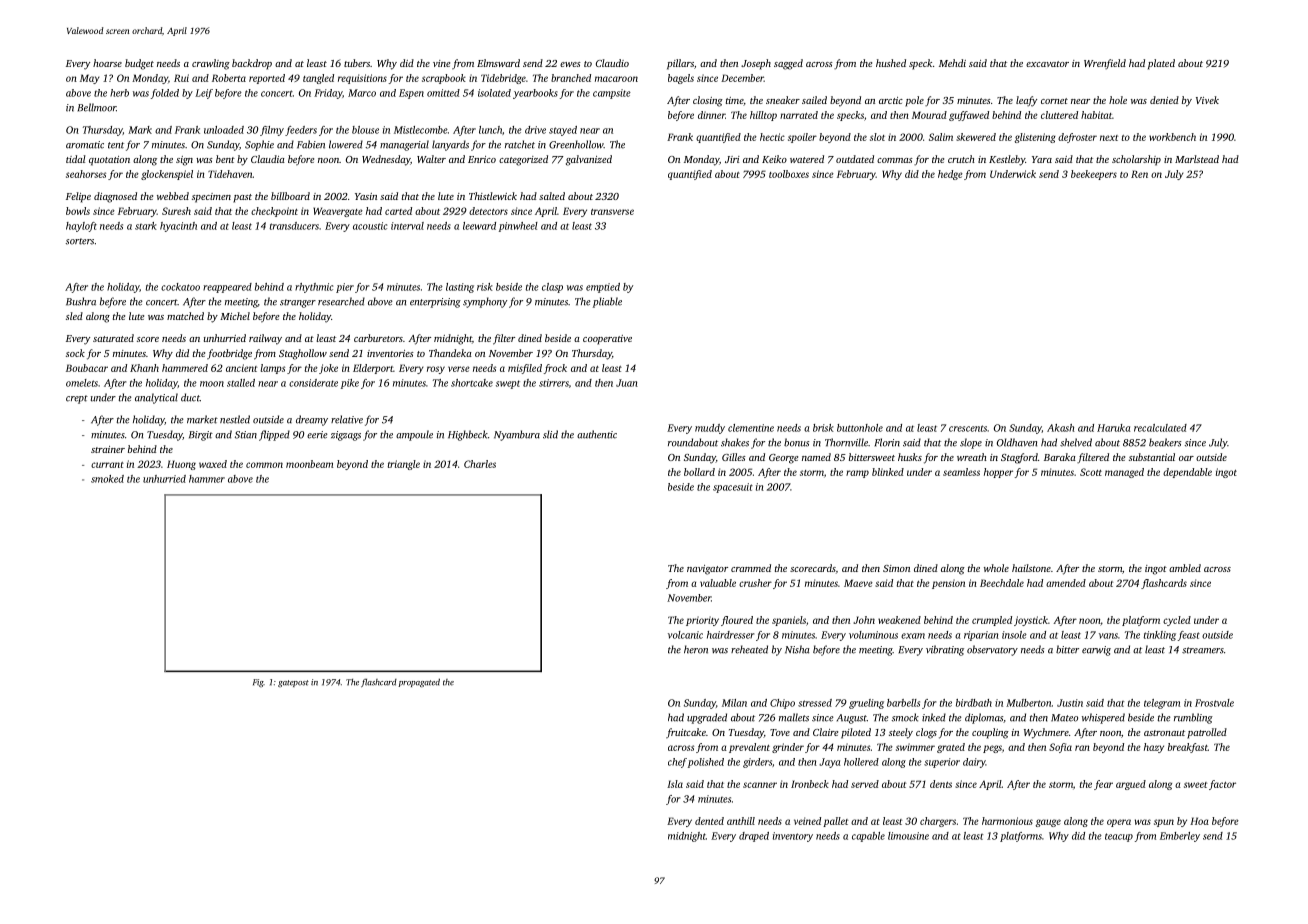 This image has width=1308, height=924. I want to click on Fig, so click(258, 683).
